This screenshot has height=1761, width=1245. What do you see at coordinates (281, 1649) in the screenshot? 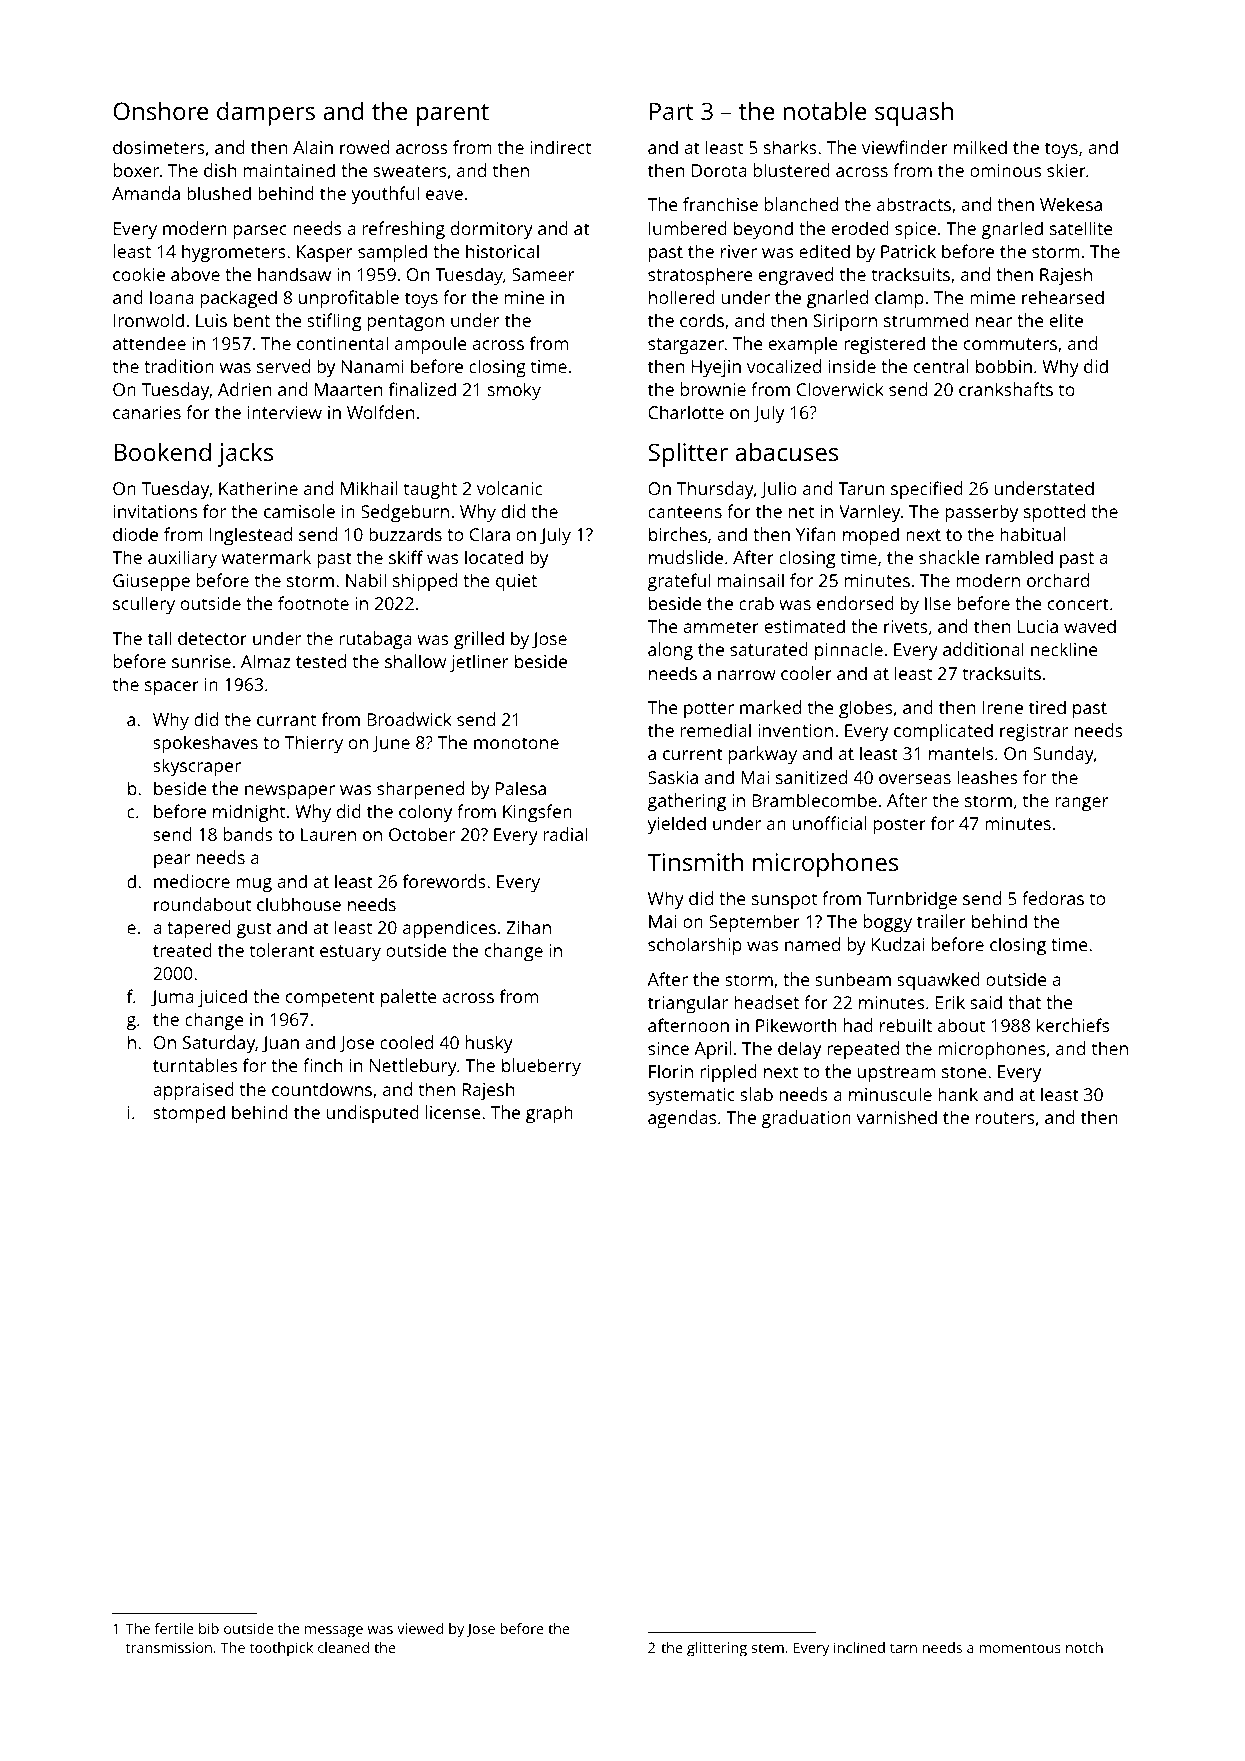
I see `toothpick` at bounding box center [281, 1649].
